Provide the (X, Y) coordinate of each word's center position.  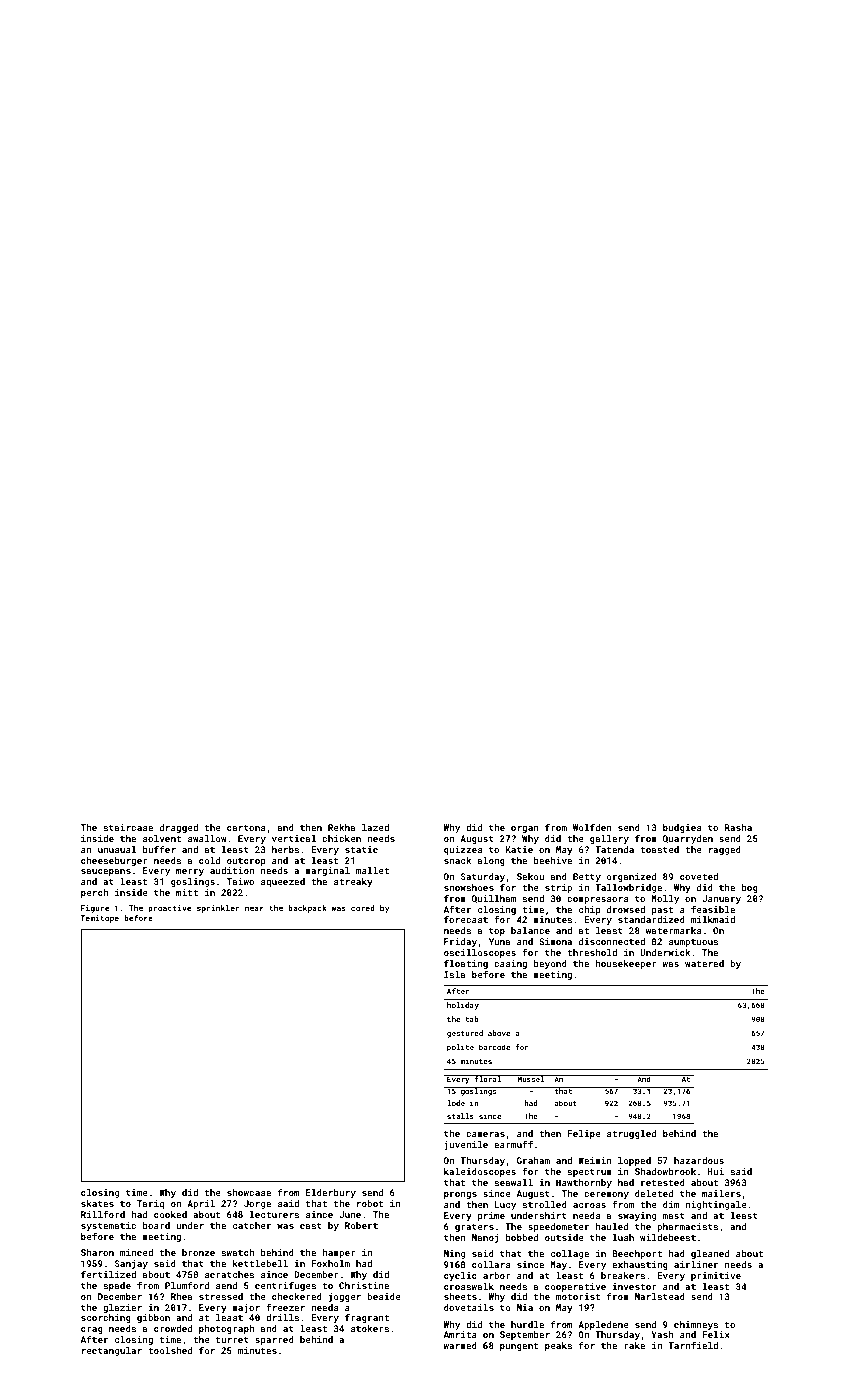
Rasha (738, 827)
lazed (375, 827)
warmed (460, 1345)
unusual (117, 849)
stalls (460, 1116)
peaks (558, 1346)
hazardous (699, 1160)
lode (456, 1103)
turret (232, 1340)
